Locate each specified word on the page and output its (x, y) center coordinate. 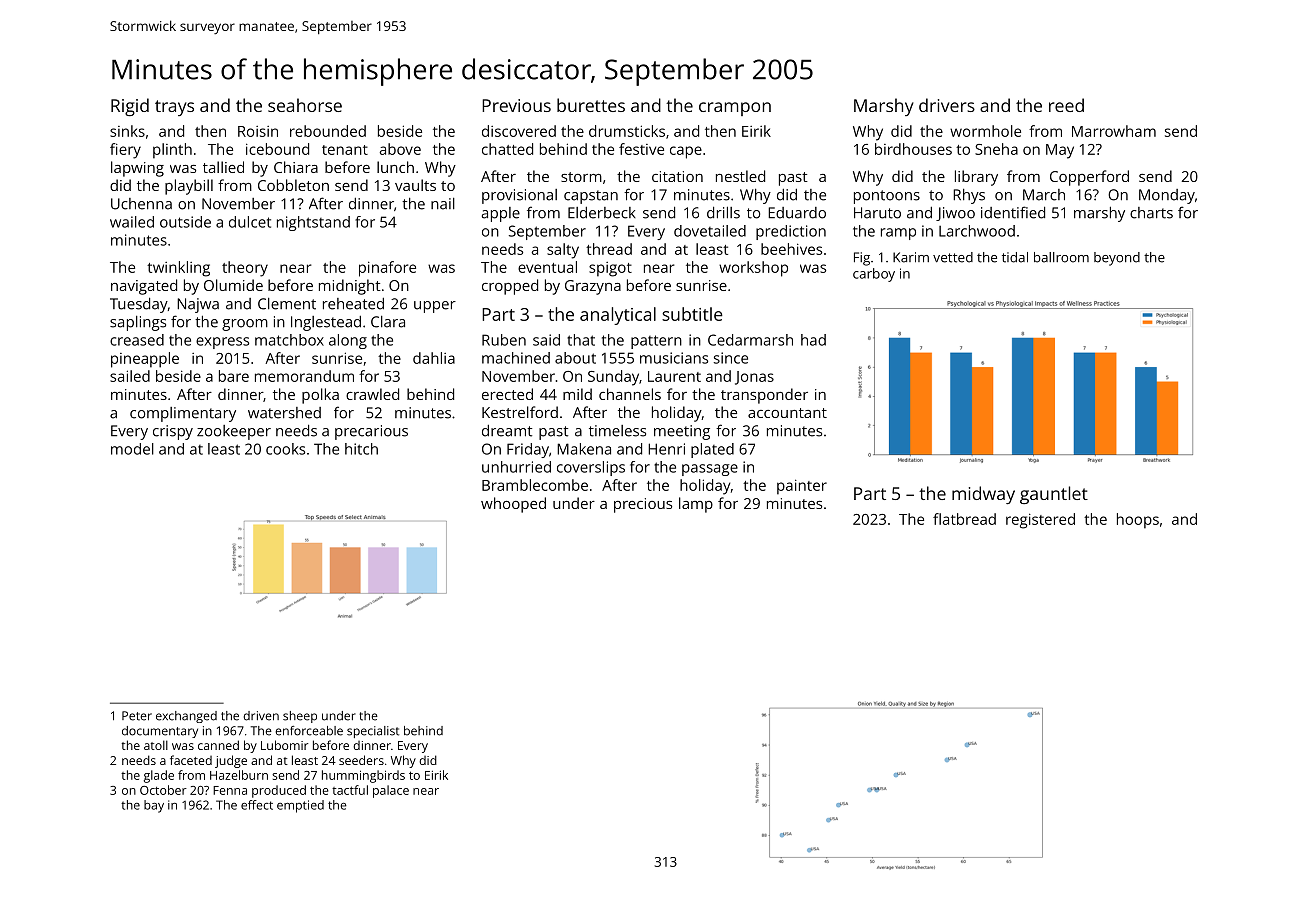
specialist (373, 732)
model (132, 449)
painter (802, 487)
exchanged (186, 717)
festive (641, 149)
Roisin (258, 131)
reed (1066, 105)
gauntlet (1054, 495)
